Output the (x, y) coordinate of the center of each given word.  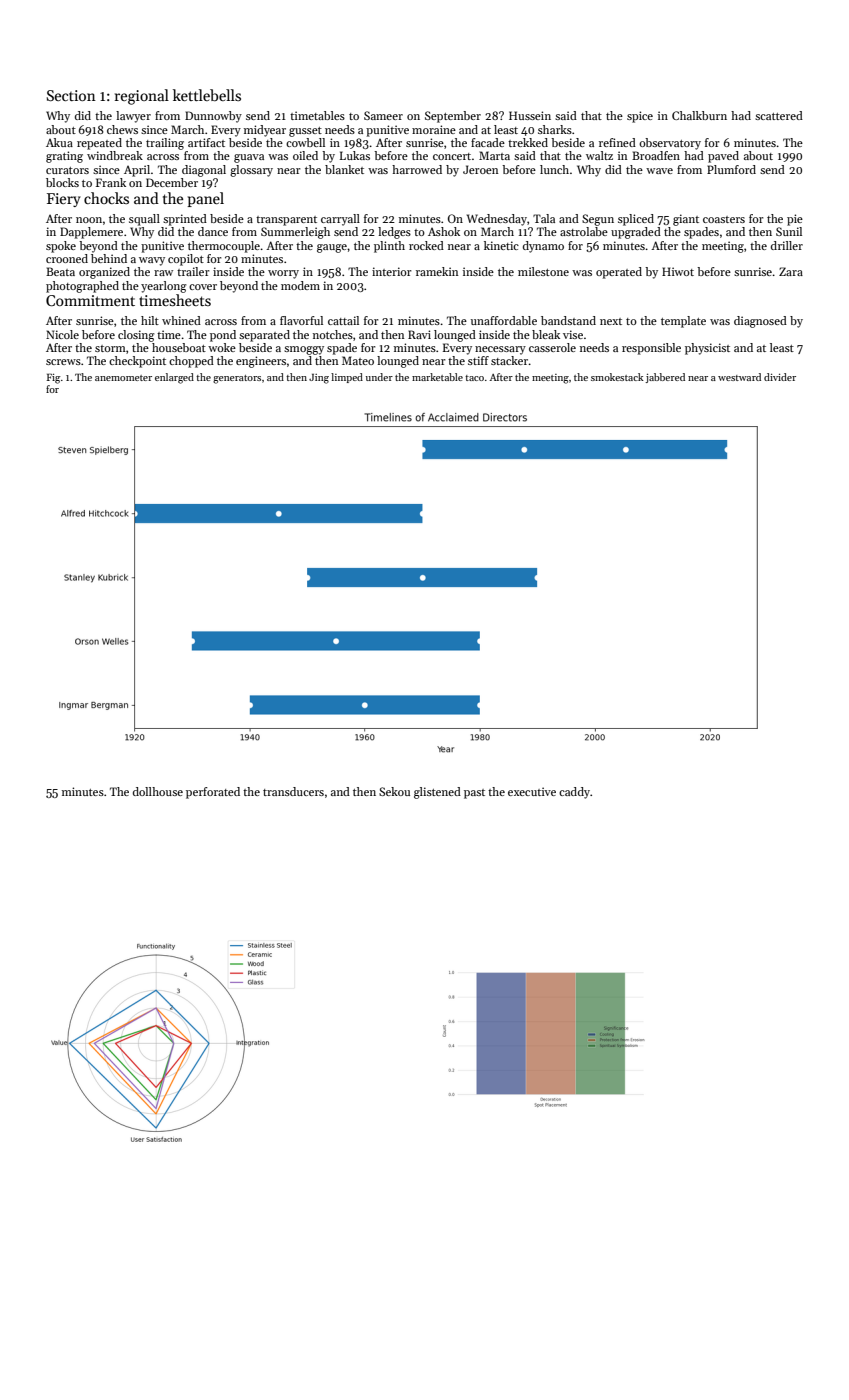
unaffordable (504, 320)
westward (739, 377)
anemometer (123, 378)
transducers (293, 791)
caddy (574, 793)
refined (617, 142)
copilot (186, 260)
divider (780, 377)
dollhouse (158, 791)
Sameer (383, 115)
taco (474, 378)
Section (71, 95)
